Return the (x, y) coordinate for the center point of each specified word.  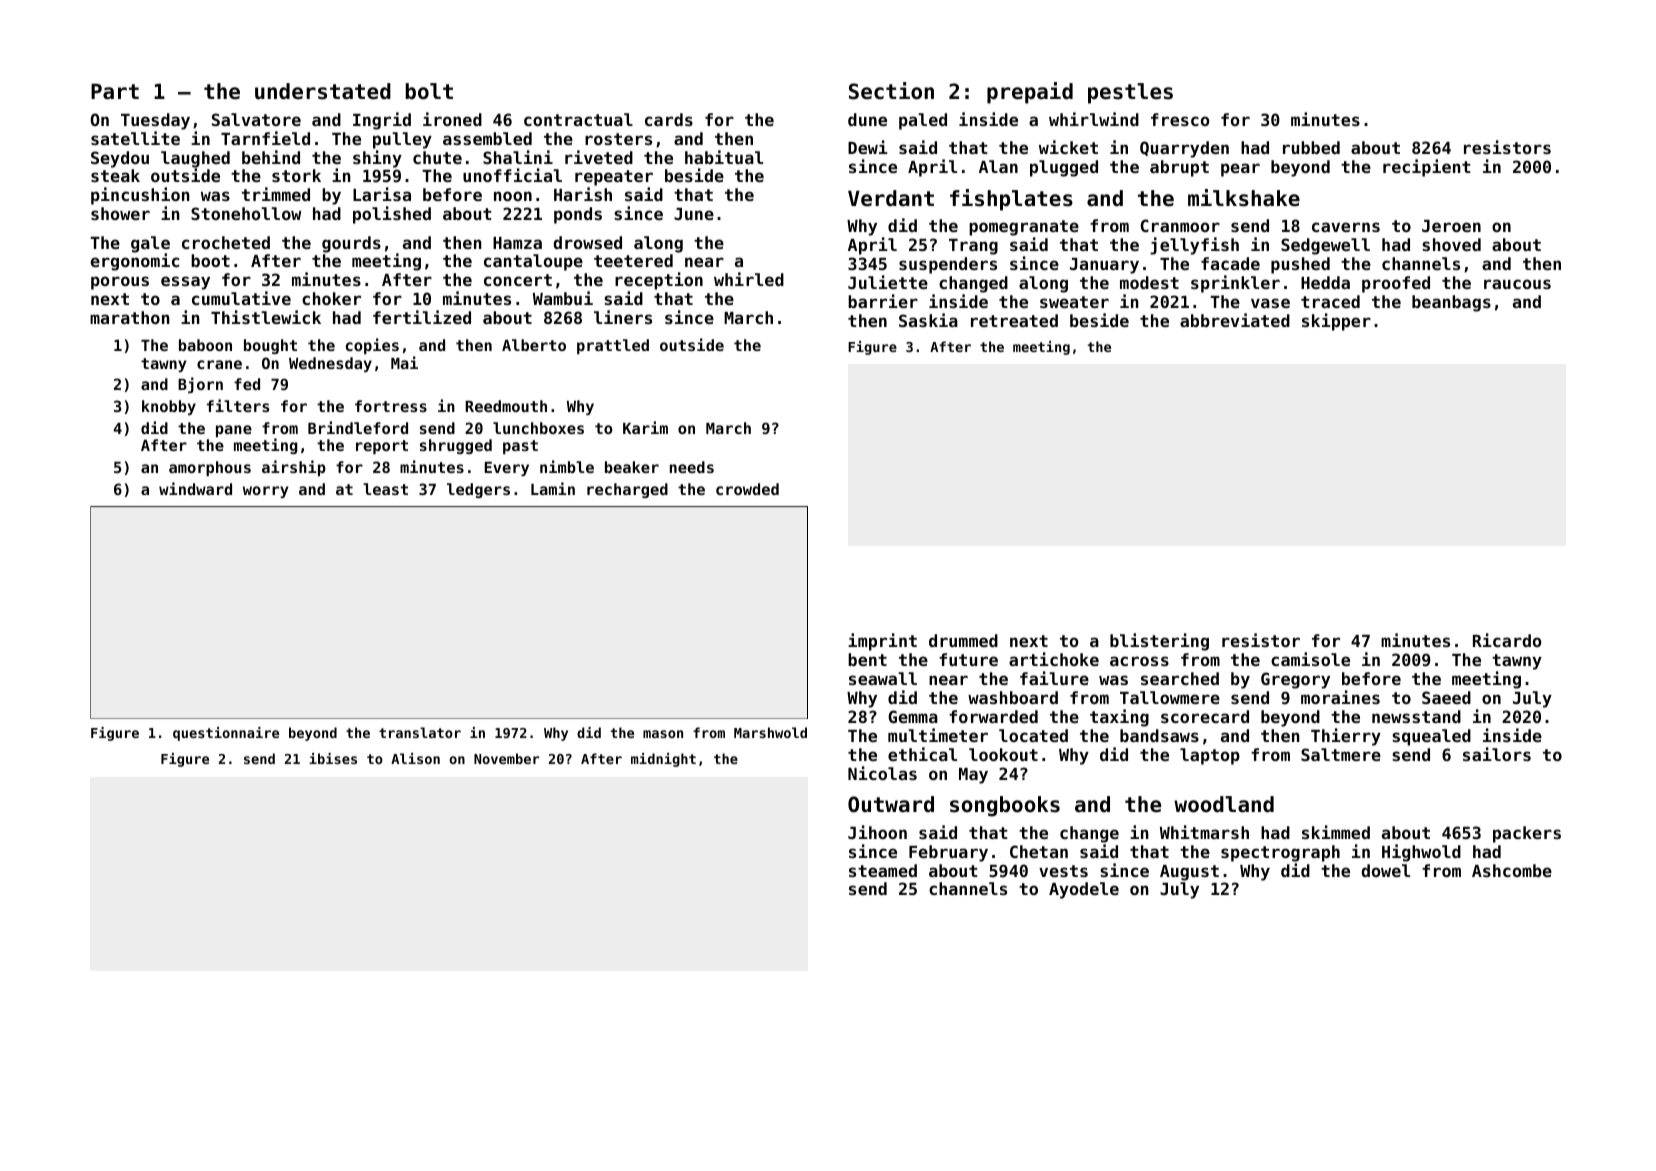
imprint (882, 642)
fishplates (1011, 200)
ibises (333, 758)
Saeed (1446, 697)
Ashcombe (1512, 870)
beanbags (1451, 303)
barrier (883, 301)
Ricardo (1507, 640)
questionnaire (226, 734)
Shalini (518, 157)
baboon (205, 345)
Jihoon (877, 832)
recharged (627, 490)
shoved (1451, 244)
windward (195, 488)
